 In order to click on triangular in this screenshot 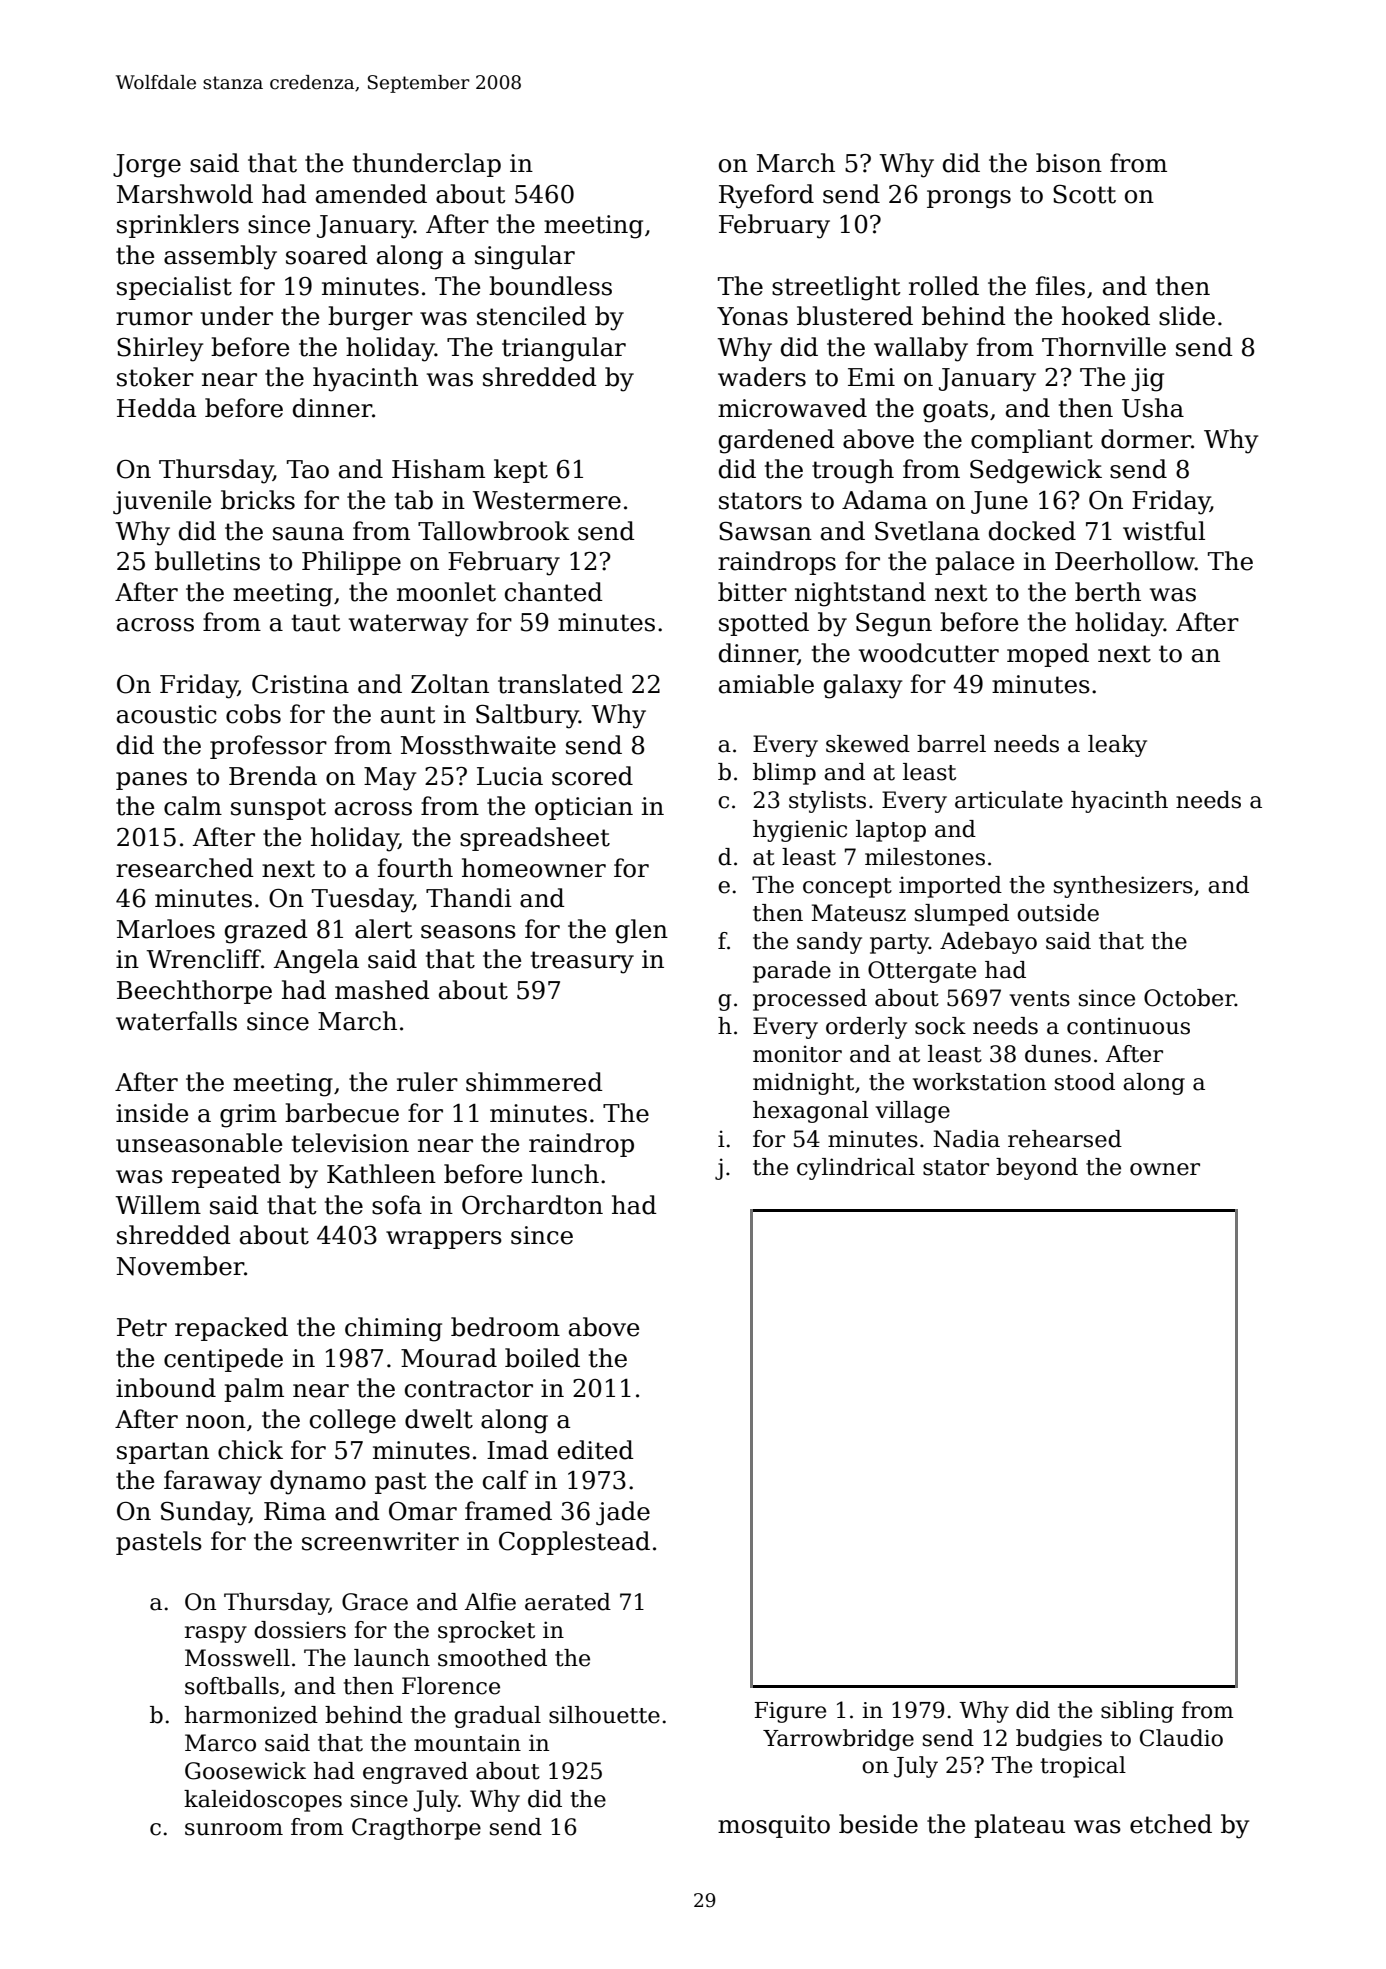, I will do `click(564, 349)`.
